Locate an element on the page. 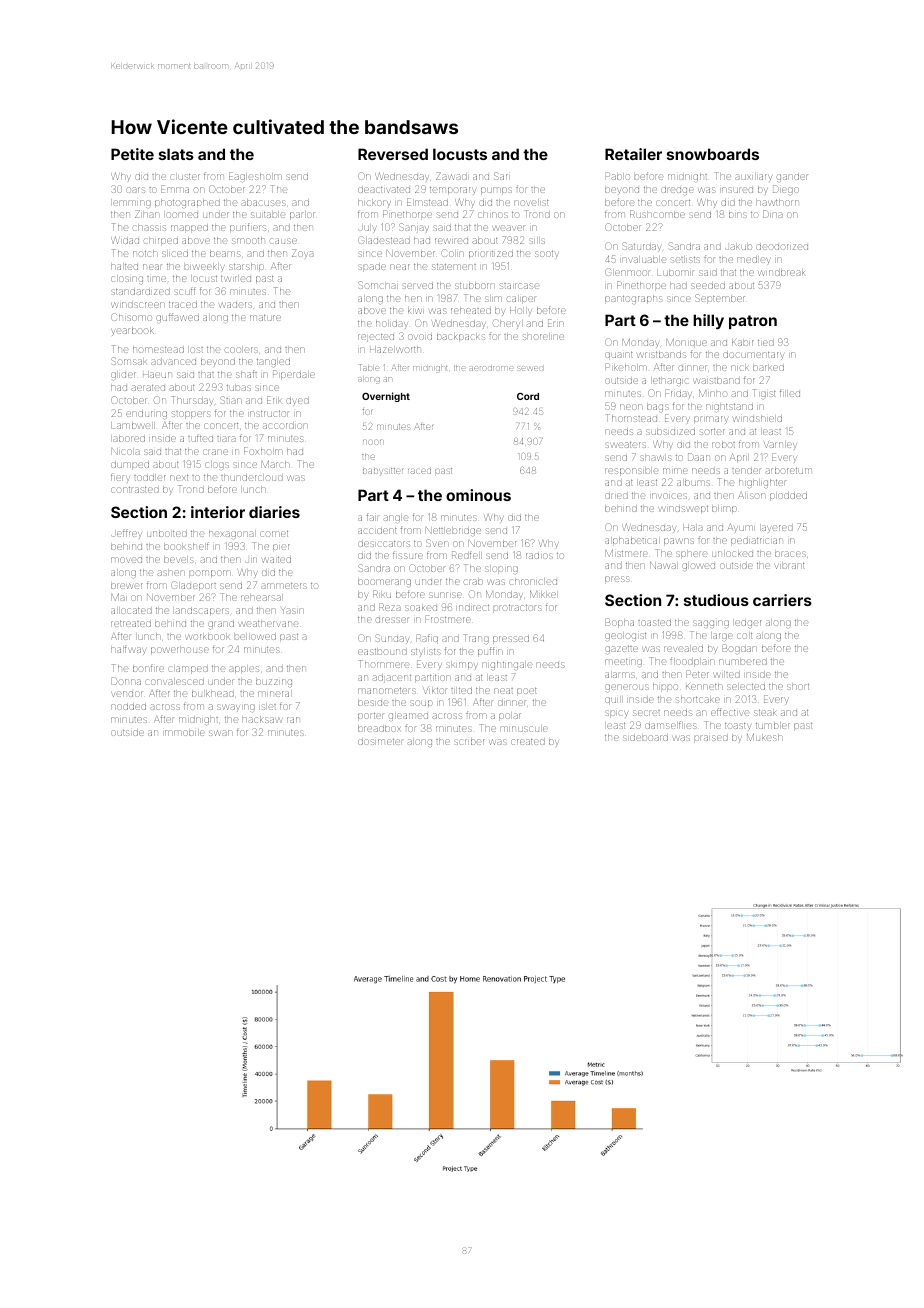 The image size is (924, 1308). snowboards is located at coordinates (713, 154).
